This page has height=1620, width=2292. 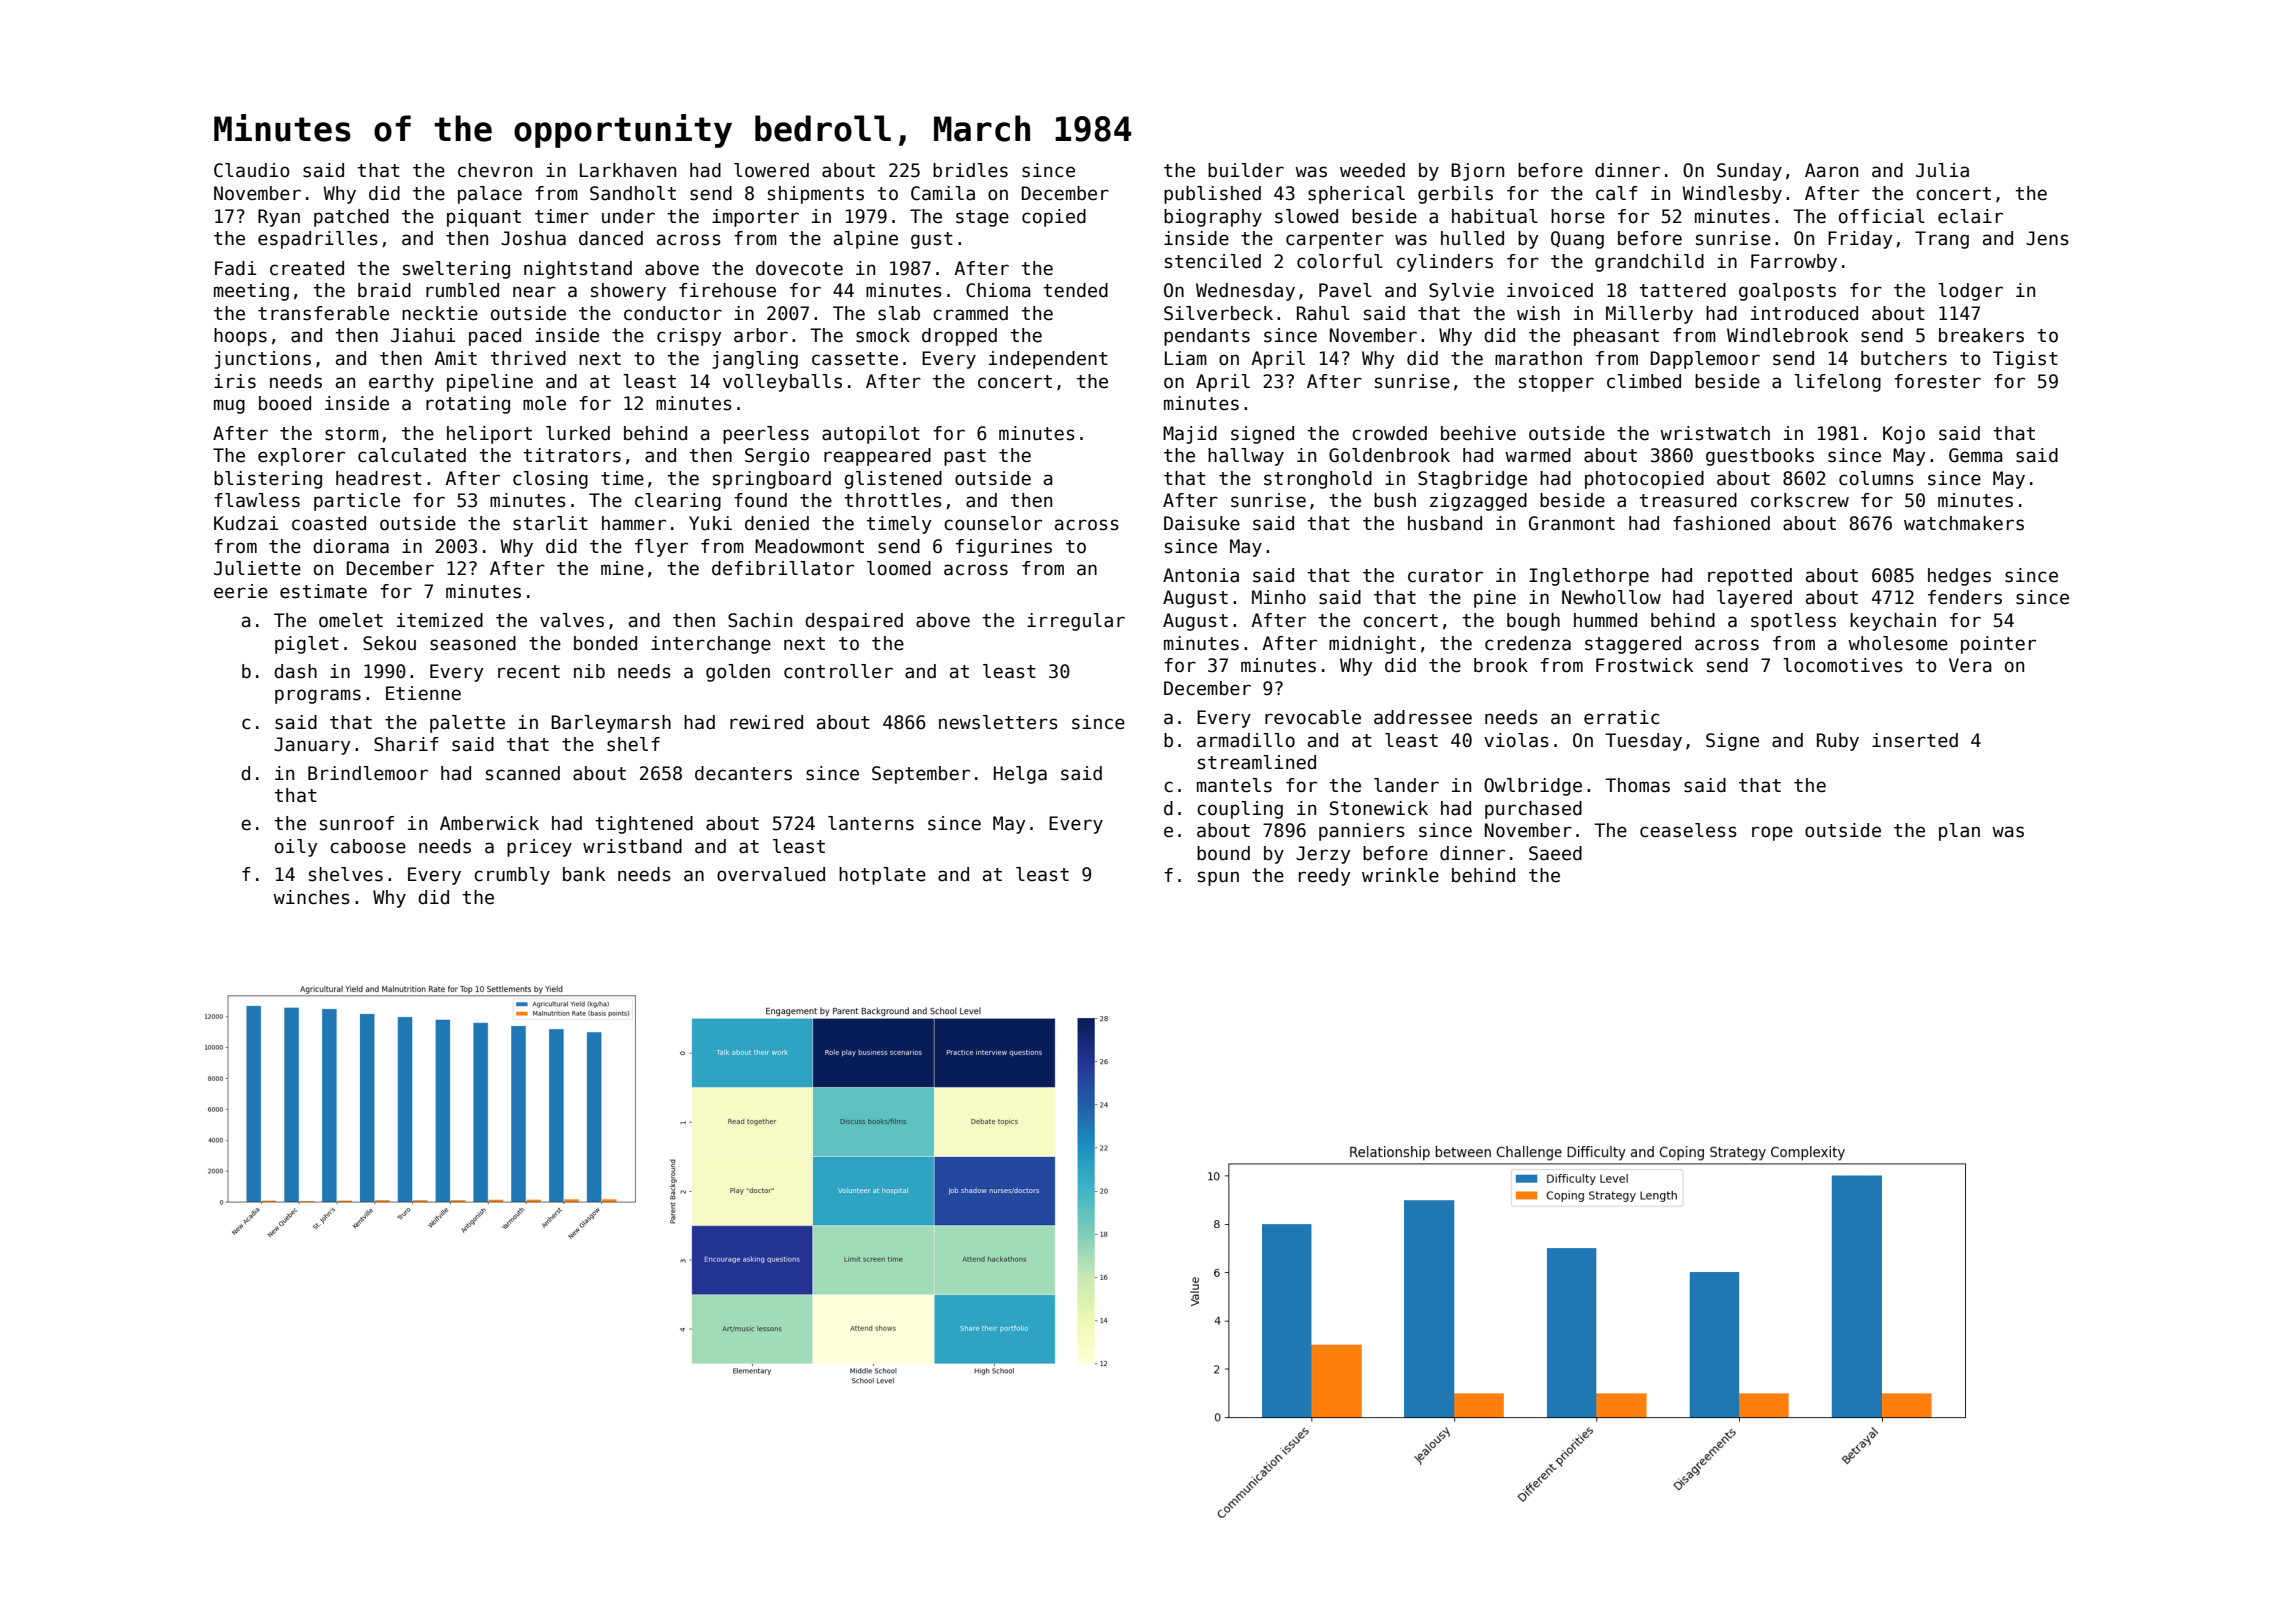 I want to click on stenciled, so click(x=1213, y=261).
